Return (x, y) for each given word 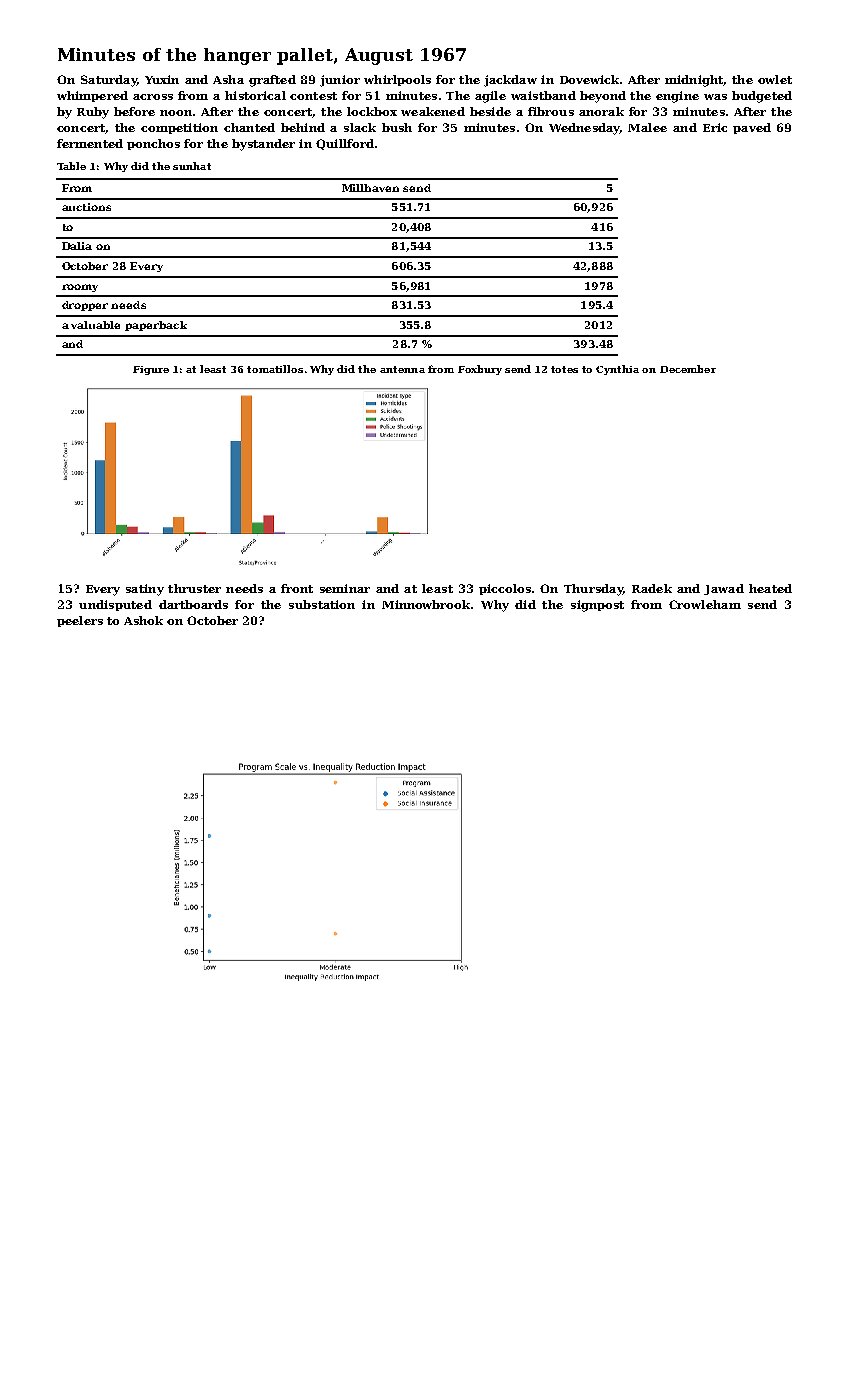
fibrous (551, 111)
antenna (402, 369)
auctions (86, 207)
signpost (597, 606)
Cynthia (617, 370)
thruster (194, 588)
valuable (95, 325)
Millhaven (370, 188)
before (134, 111)
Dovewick (589, 79)
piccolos (505, 589)
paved (752, 128)
